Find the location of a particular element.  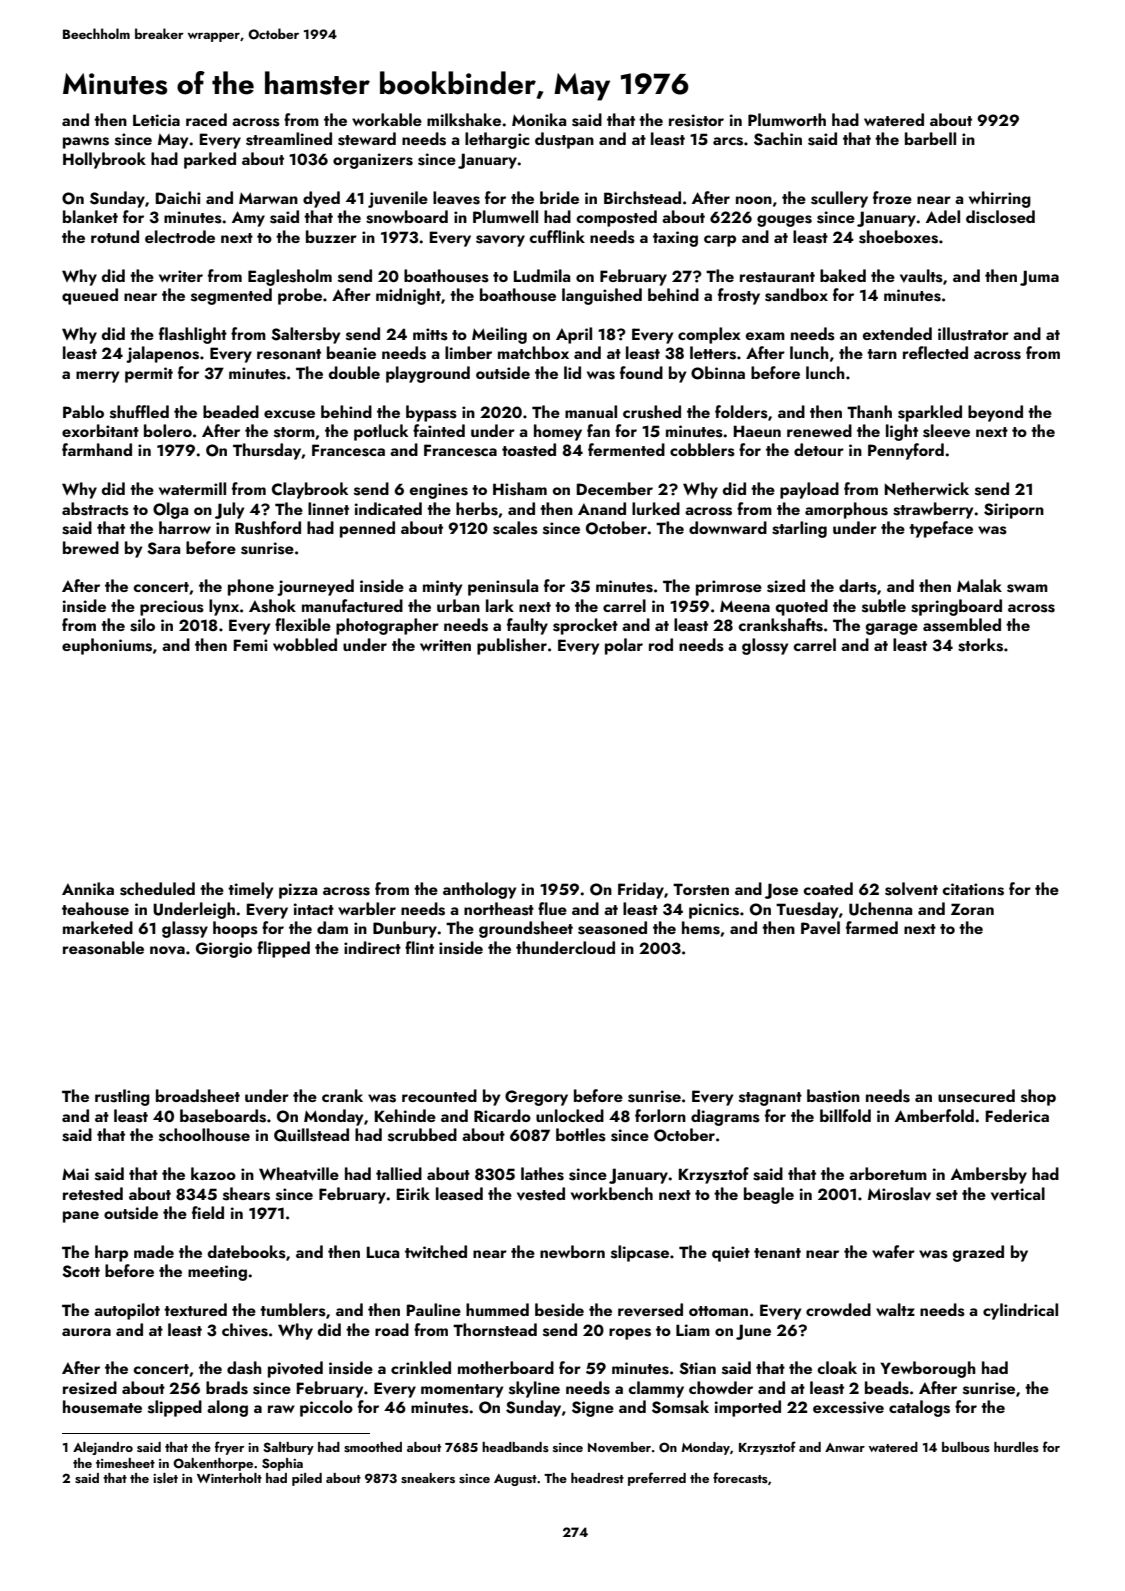

islet is located at coordinates (165, 1478).
